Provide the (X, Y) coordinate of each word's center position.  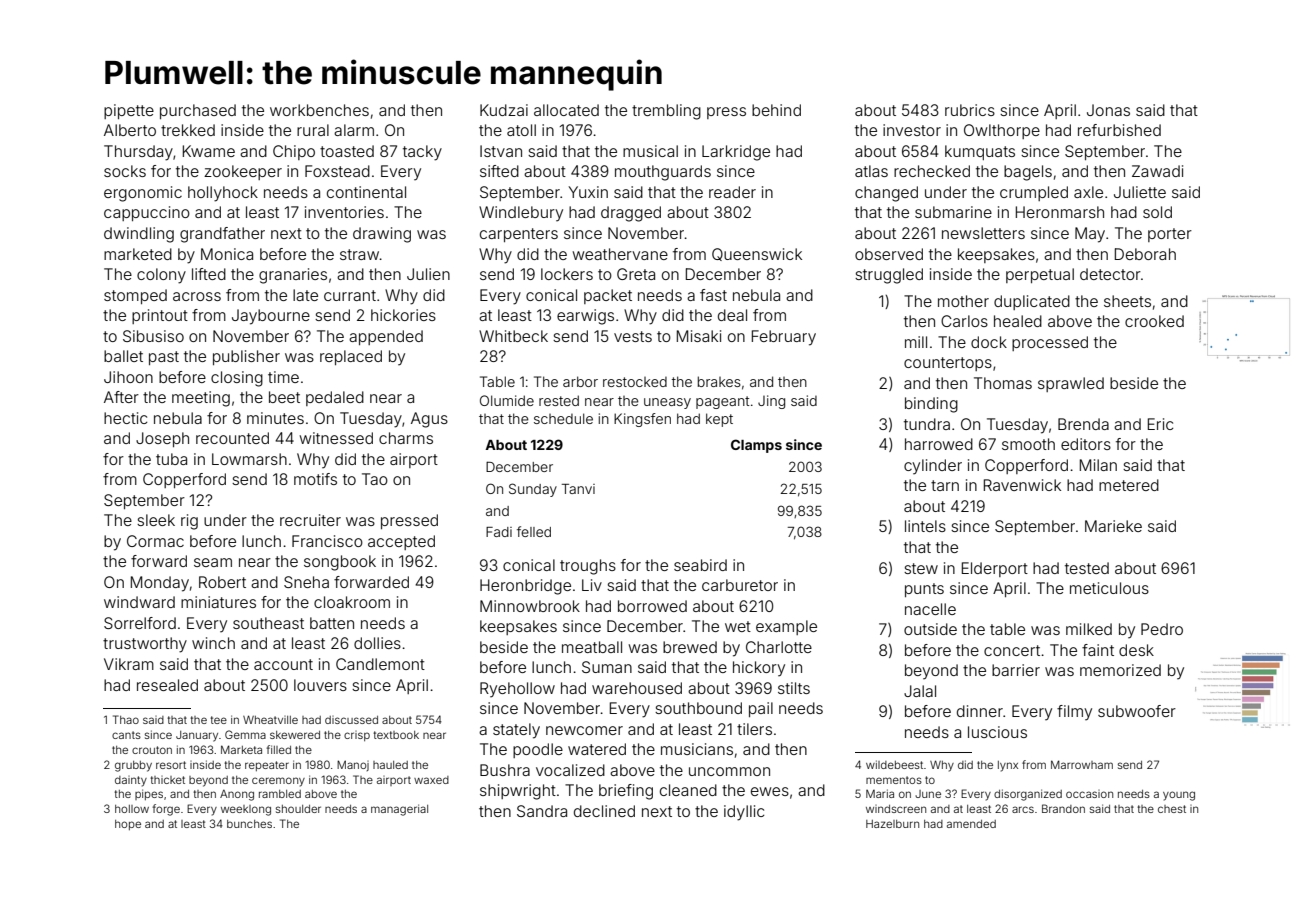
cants (126, 735)
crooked (1154, 321)
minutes (275, 418)
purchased (198, 111)
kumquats (980, 152)
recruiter (310, 520)
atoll (521, 130)
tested (1087, 568)
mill (916, 342)
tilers (754, 729)
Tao (375, 479)
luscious (997, 732)
